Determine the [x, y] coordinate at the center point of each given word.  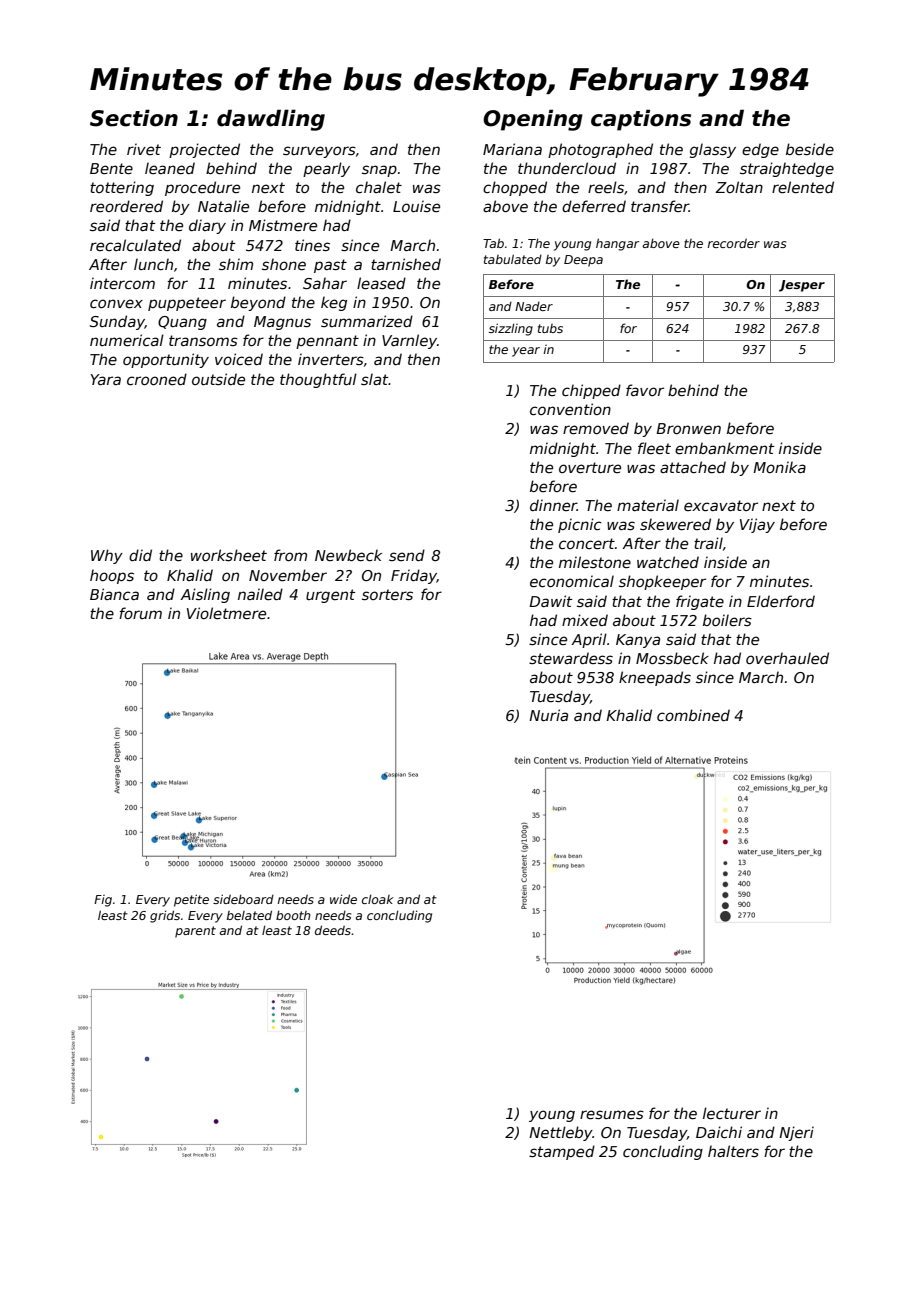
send [407, 555]
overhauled [787, 658]
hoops [112, 576]
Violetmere [226, 613]
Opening [533, 120]
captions [641, 120]
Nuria [548, 715]
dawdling [271, 120]
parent [195, 932]
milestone [595, 562]
